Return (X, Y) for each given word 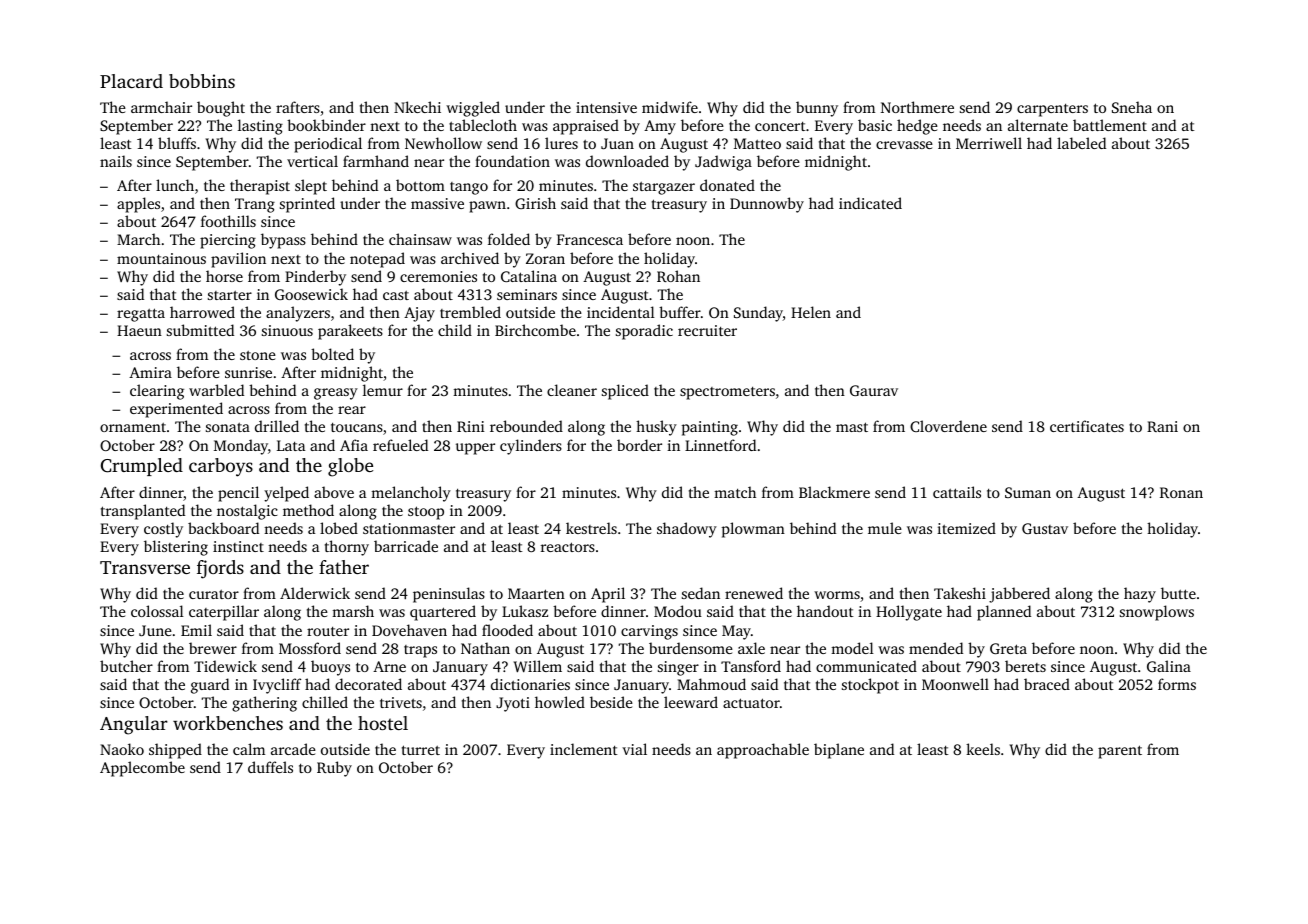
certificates (1087, 426)
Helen (811, 312)
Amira (150, 372)
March (138, 239)
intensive (606, 107)
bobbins (202, 81)
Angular (134, 725)
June (155, 630)
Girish (535, 203)
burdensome (691, 648)
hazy (1140, 595)
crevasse (904, 145)
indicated (870, 203)
